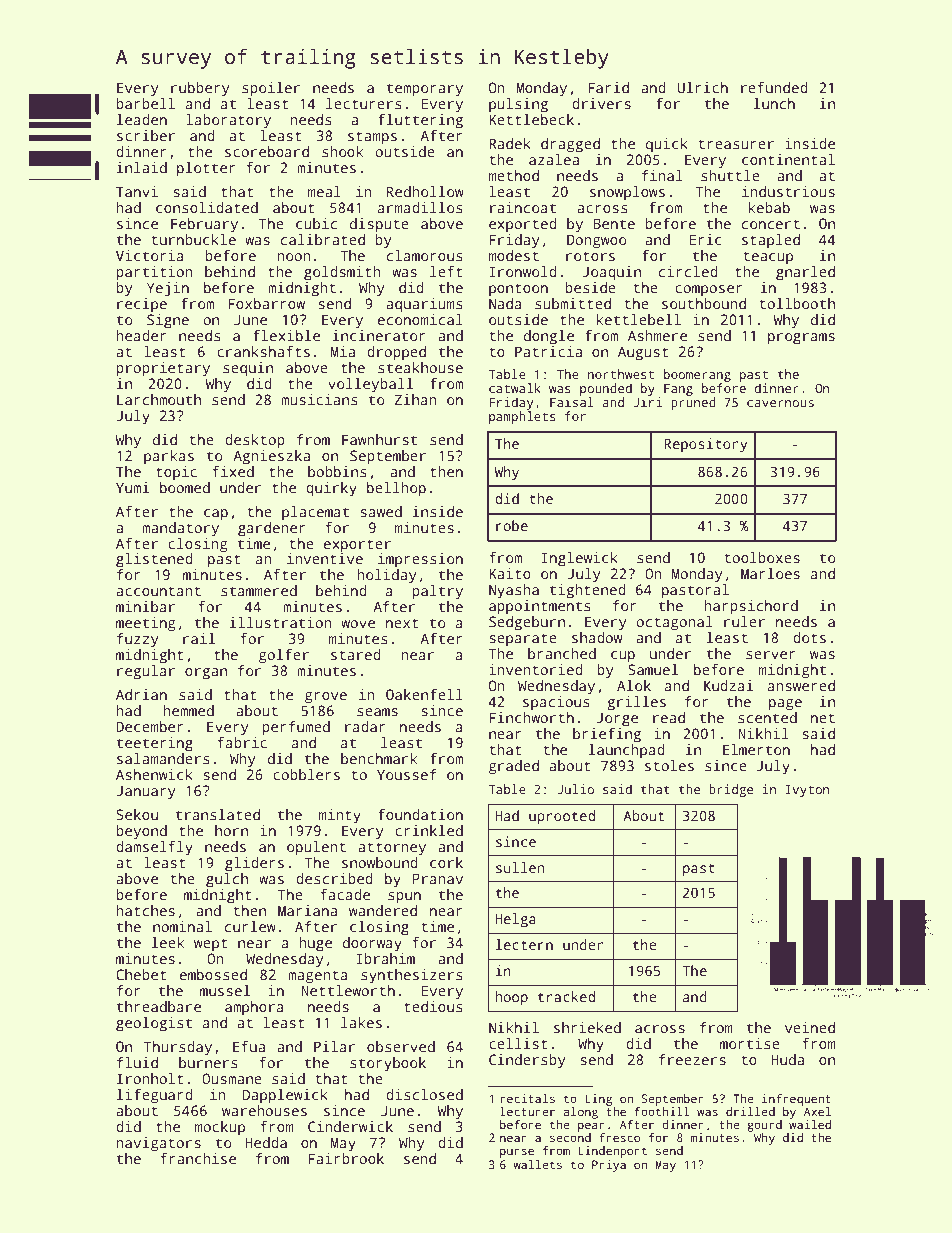 This document has height=1233, width=952. I want to click on parkas, so click(169, 457).
